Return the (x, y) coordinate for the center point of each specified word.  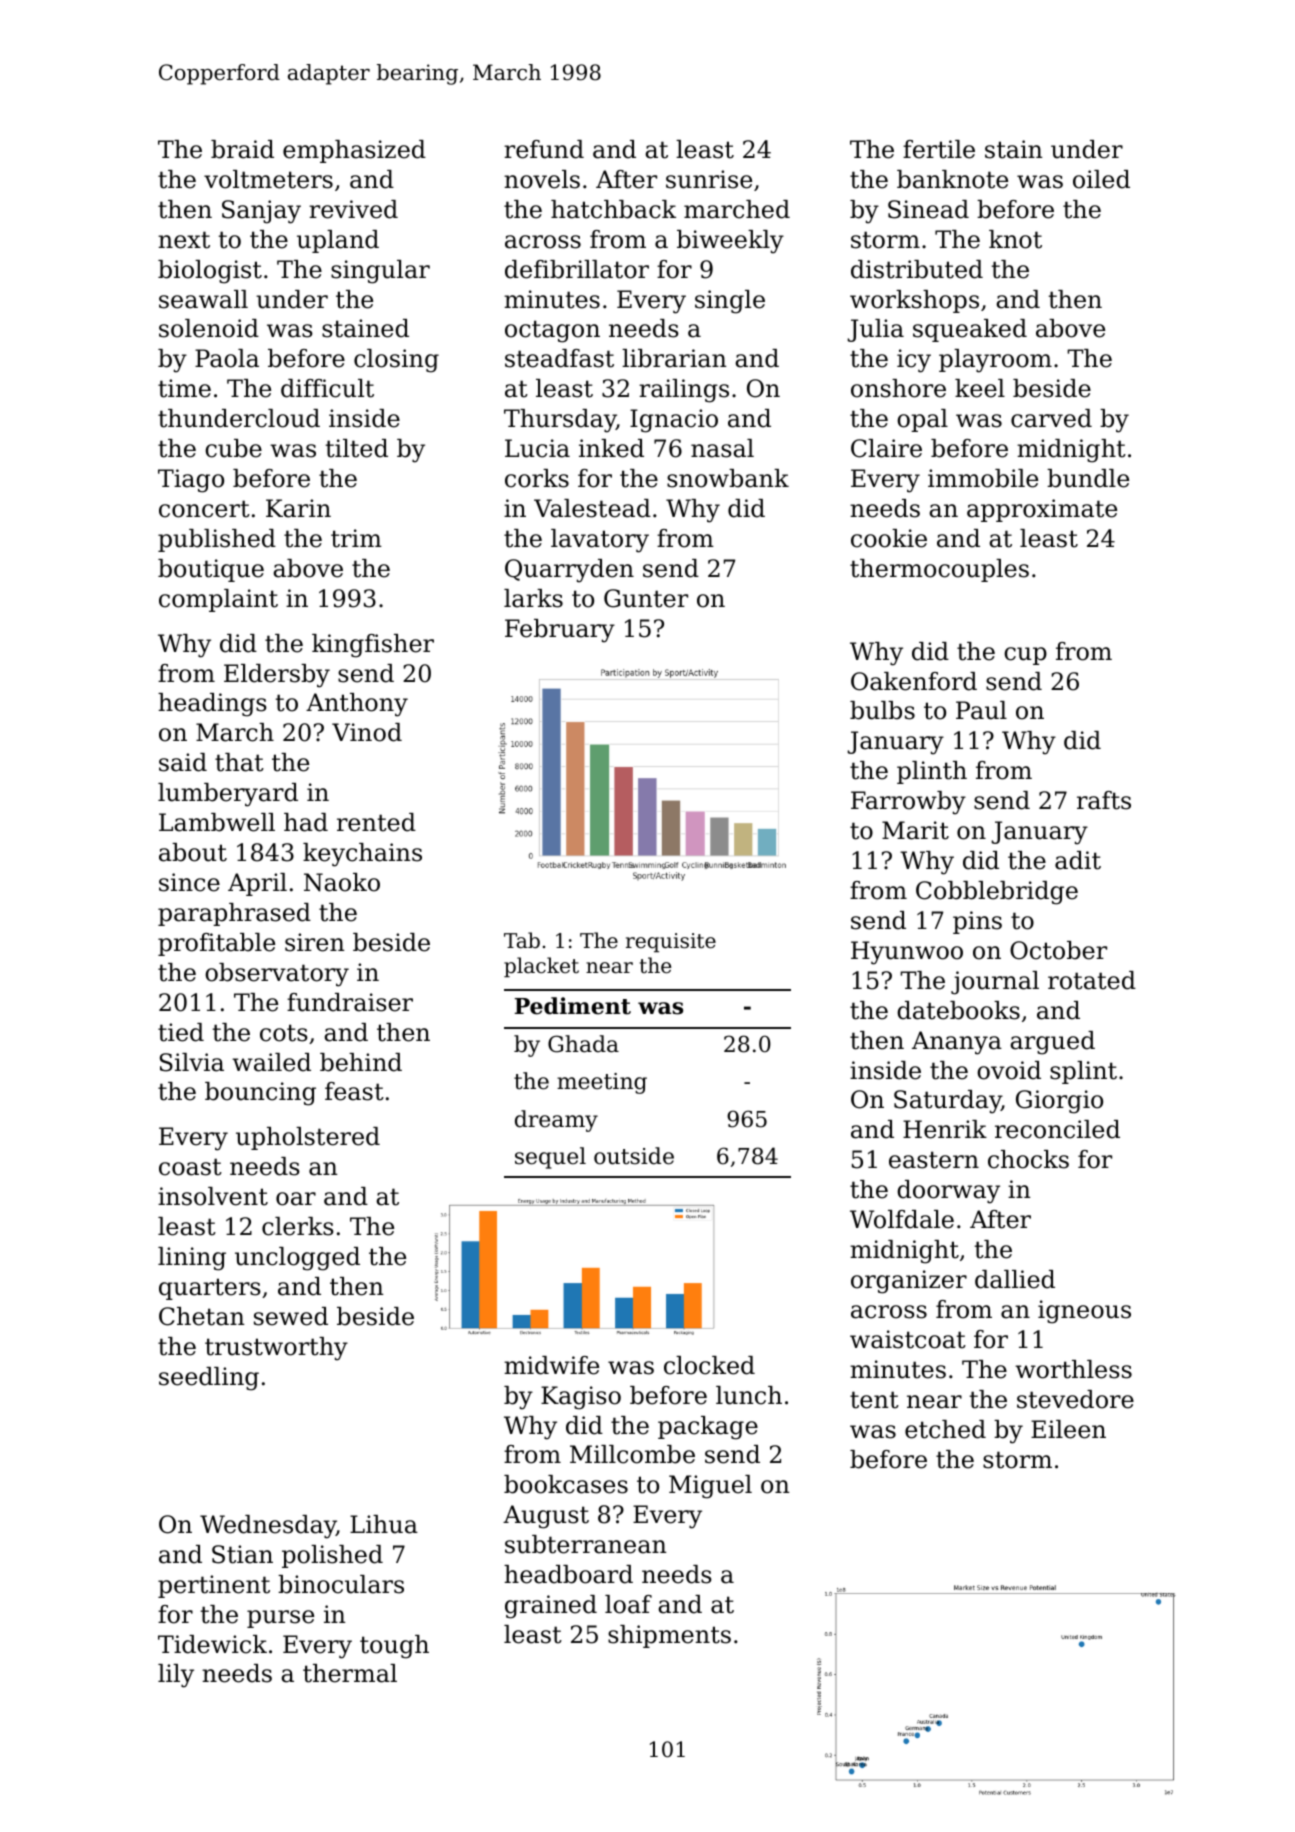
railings (684, 391)
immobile (983, 478)
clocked (709, 1365)
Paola (227, 358)
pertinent (214, 1586)
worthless (1073, 1369)
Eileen (1068, 1429)
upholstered (308, 1138)
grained (551, 1607)
